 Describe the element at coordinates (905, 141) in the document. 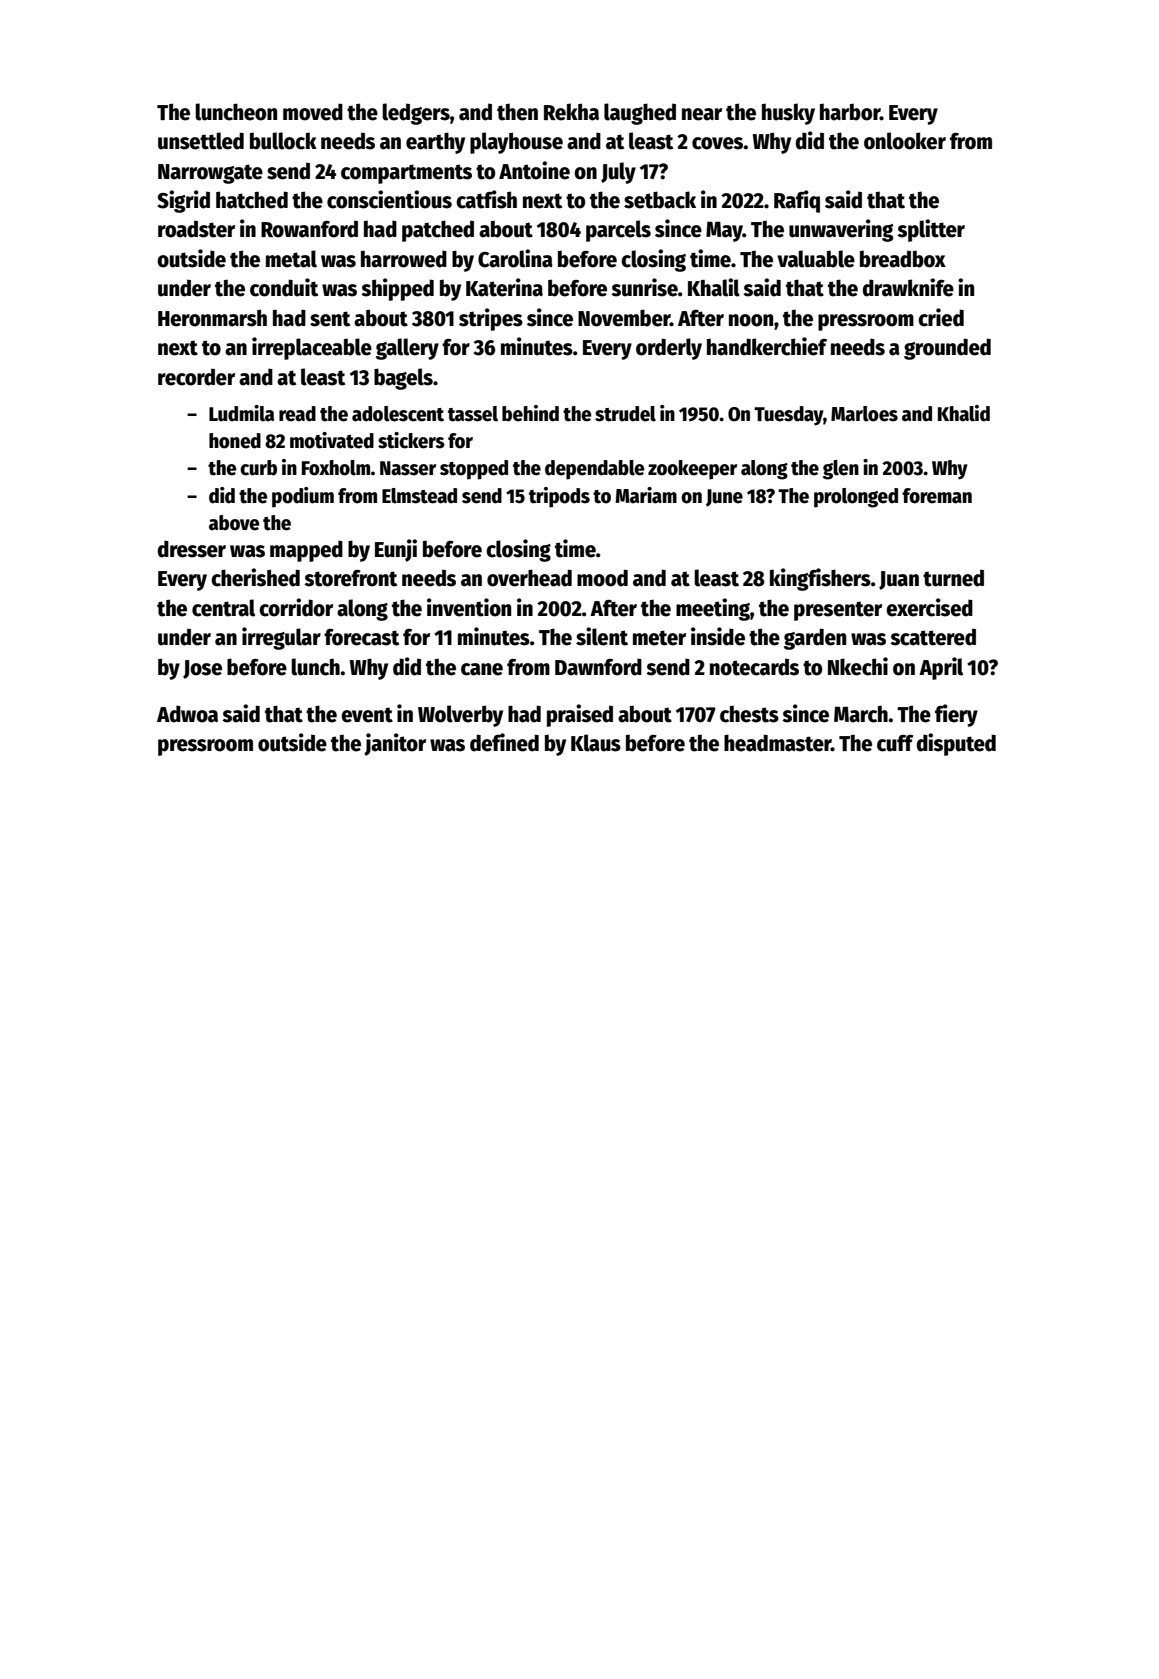

I see `onlooker` at that location.
